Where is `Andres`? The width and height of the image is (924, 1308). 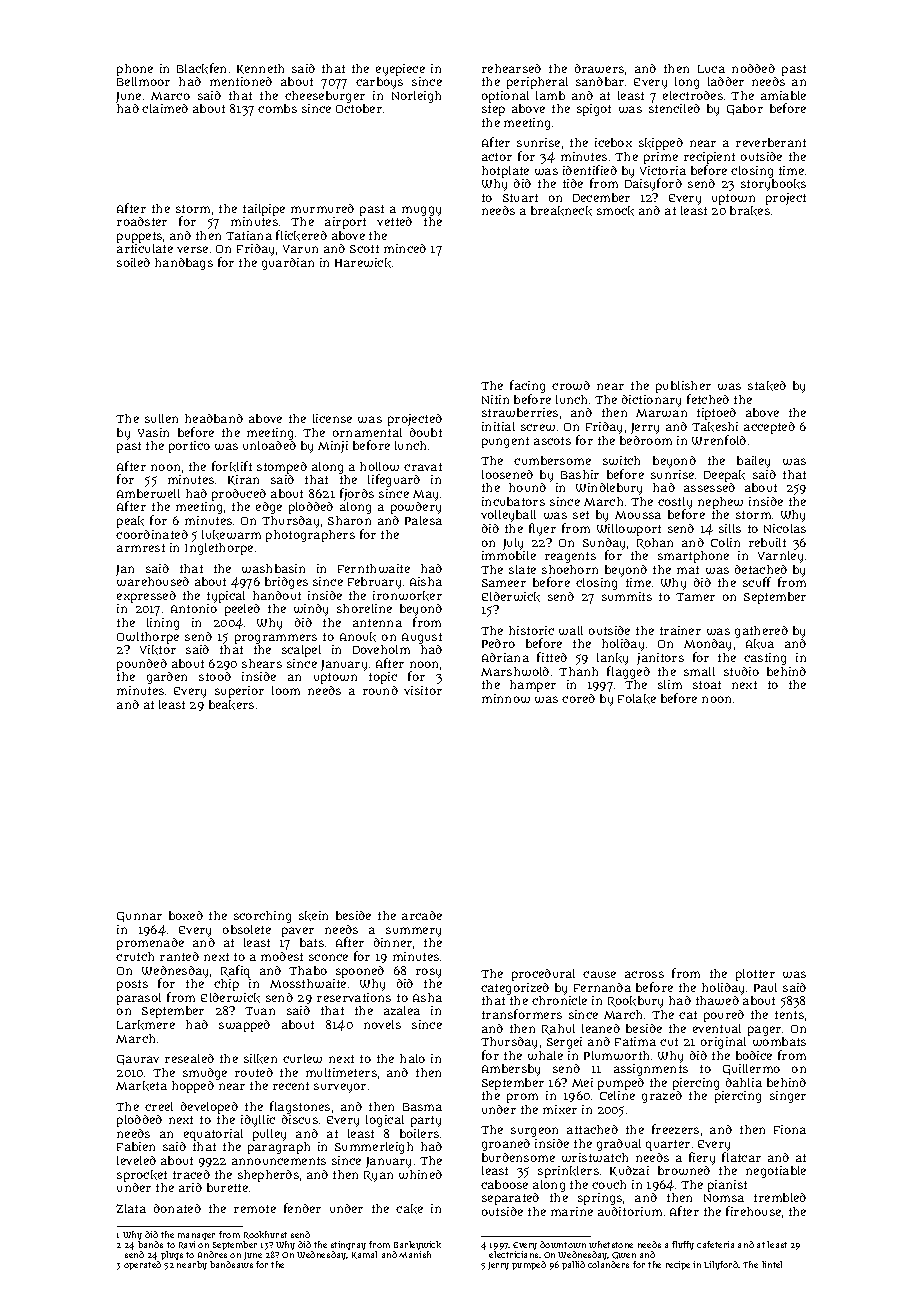
Andres is located at coordinates (212, 1254).
